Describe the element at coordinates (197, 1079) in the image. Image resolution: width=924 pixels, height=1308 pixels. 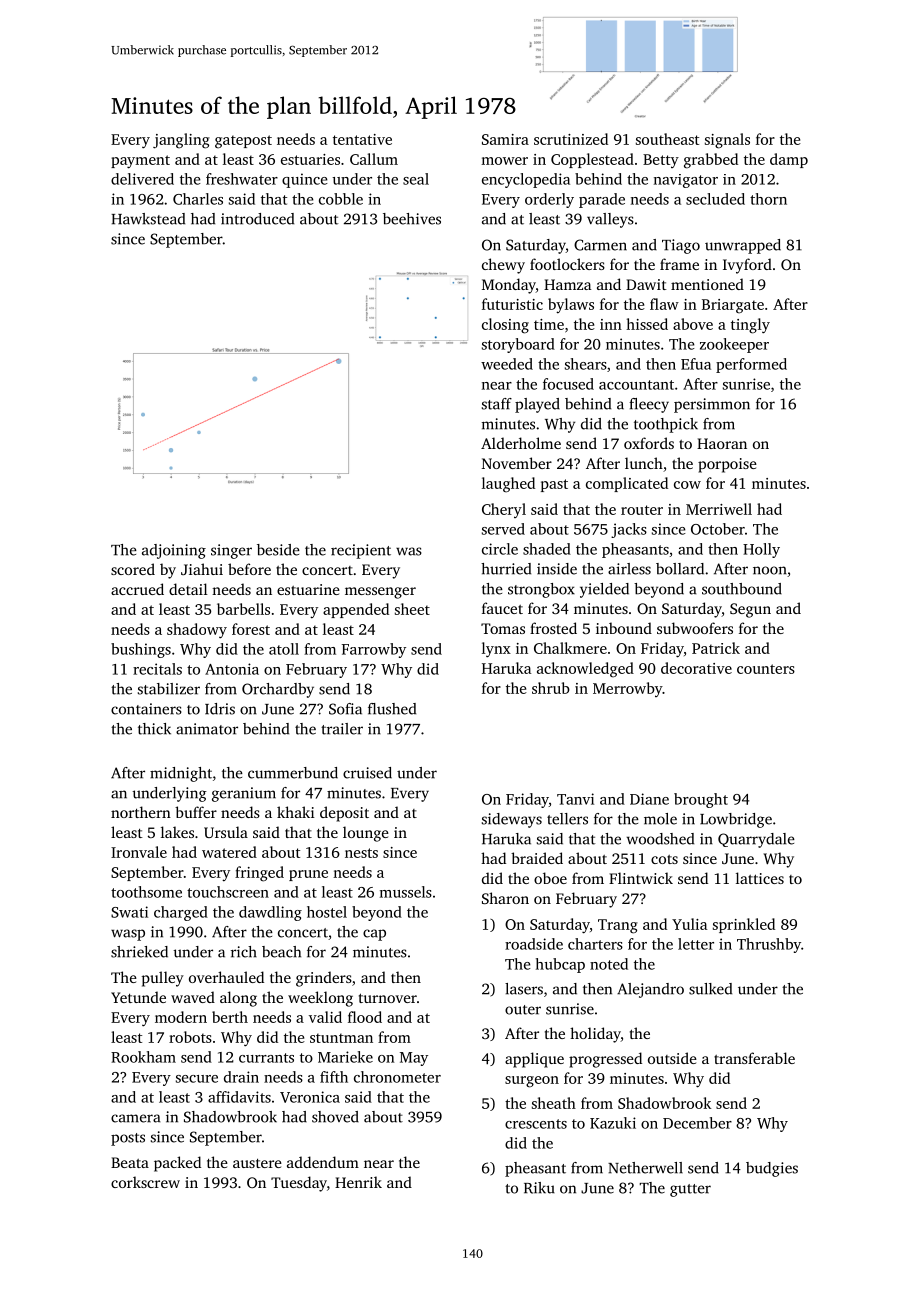
I see `secure` at that location.
